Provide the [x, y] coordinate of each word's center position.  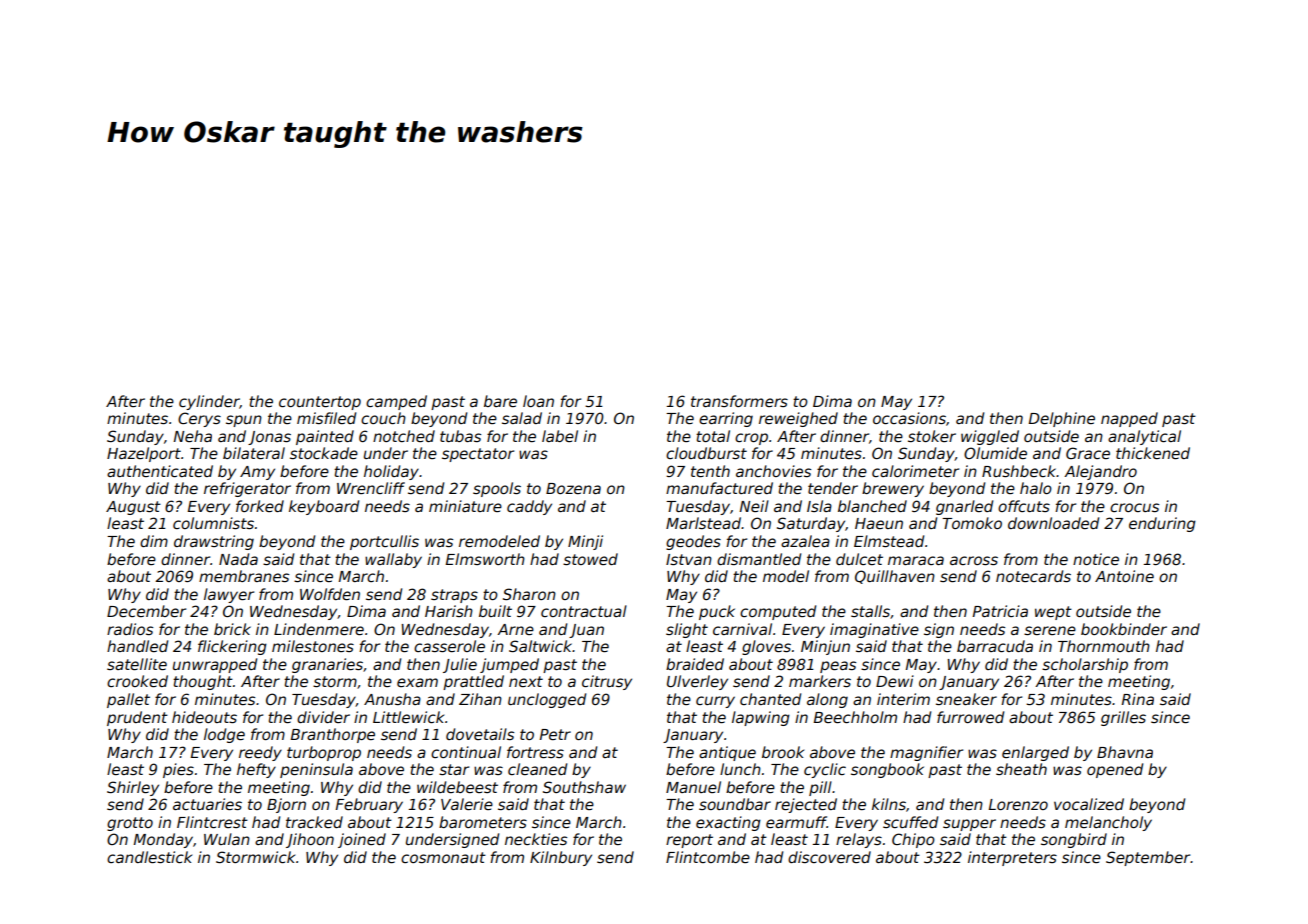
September [1148, 858]
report [689, 841]
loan [538, 401]
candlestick [149, 857]
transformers [739, 401]
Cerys [199, 419]
